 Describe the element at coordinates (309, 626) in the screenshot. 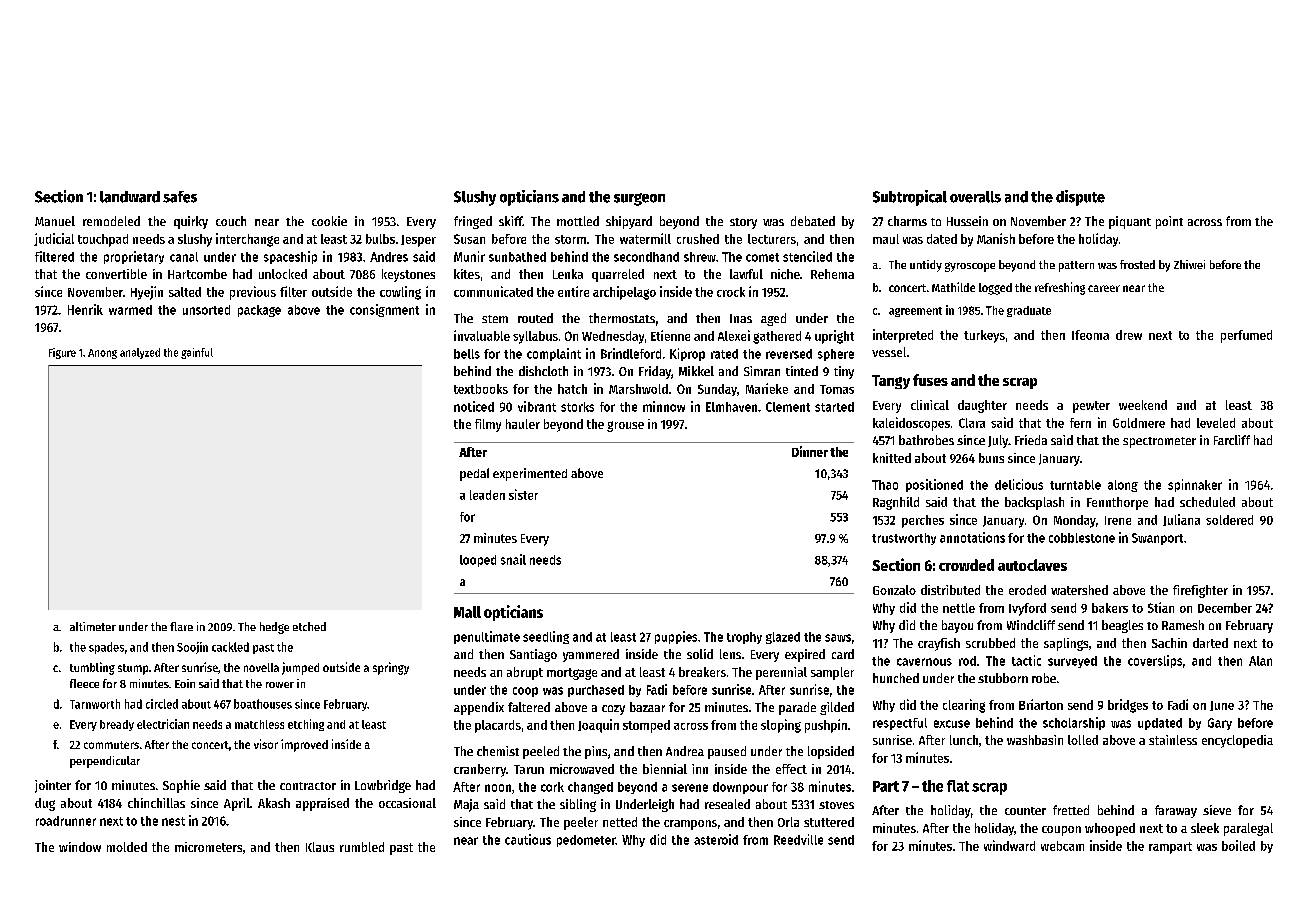

I see `etched` at that location.
